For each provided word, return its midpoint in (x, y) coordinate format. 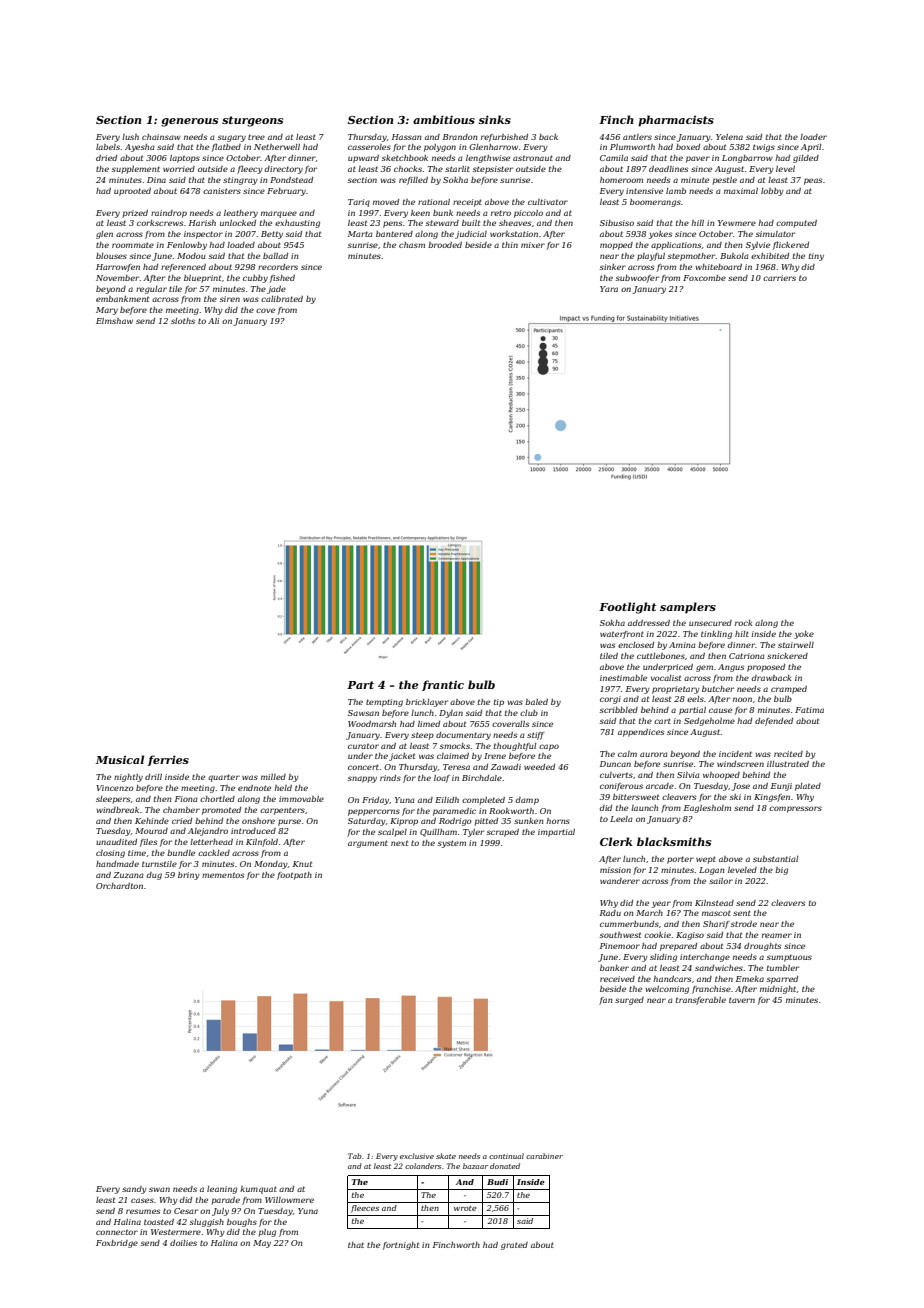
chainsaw (161, 137)
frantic (443, 685)
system (452, 844)
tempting (384, 703)
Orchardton (119, 886)
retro (501, 213)
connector (117, 1232)
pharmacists (676, 121)
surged (629, 1001)
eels (695, 699)
